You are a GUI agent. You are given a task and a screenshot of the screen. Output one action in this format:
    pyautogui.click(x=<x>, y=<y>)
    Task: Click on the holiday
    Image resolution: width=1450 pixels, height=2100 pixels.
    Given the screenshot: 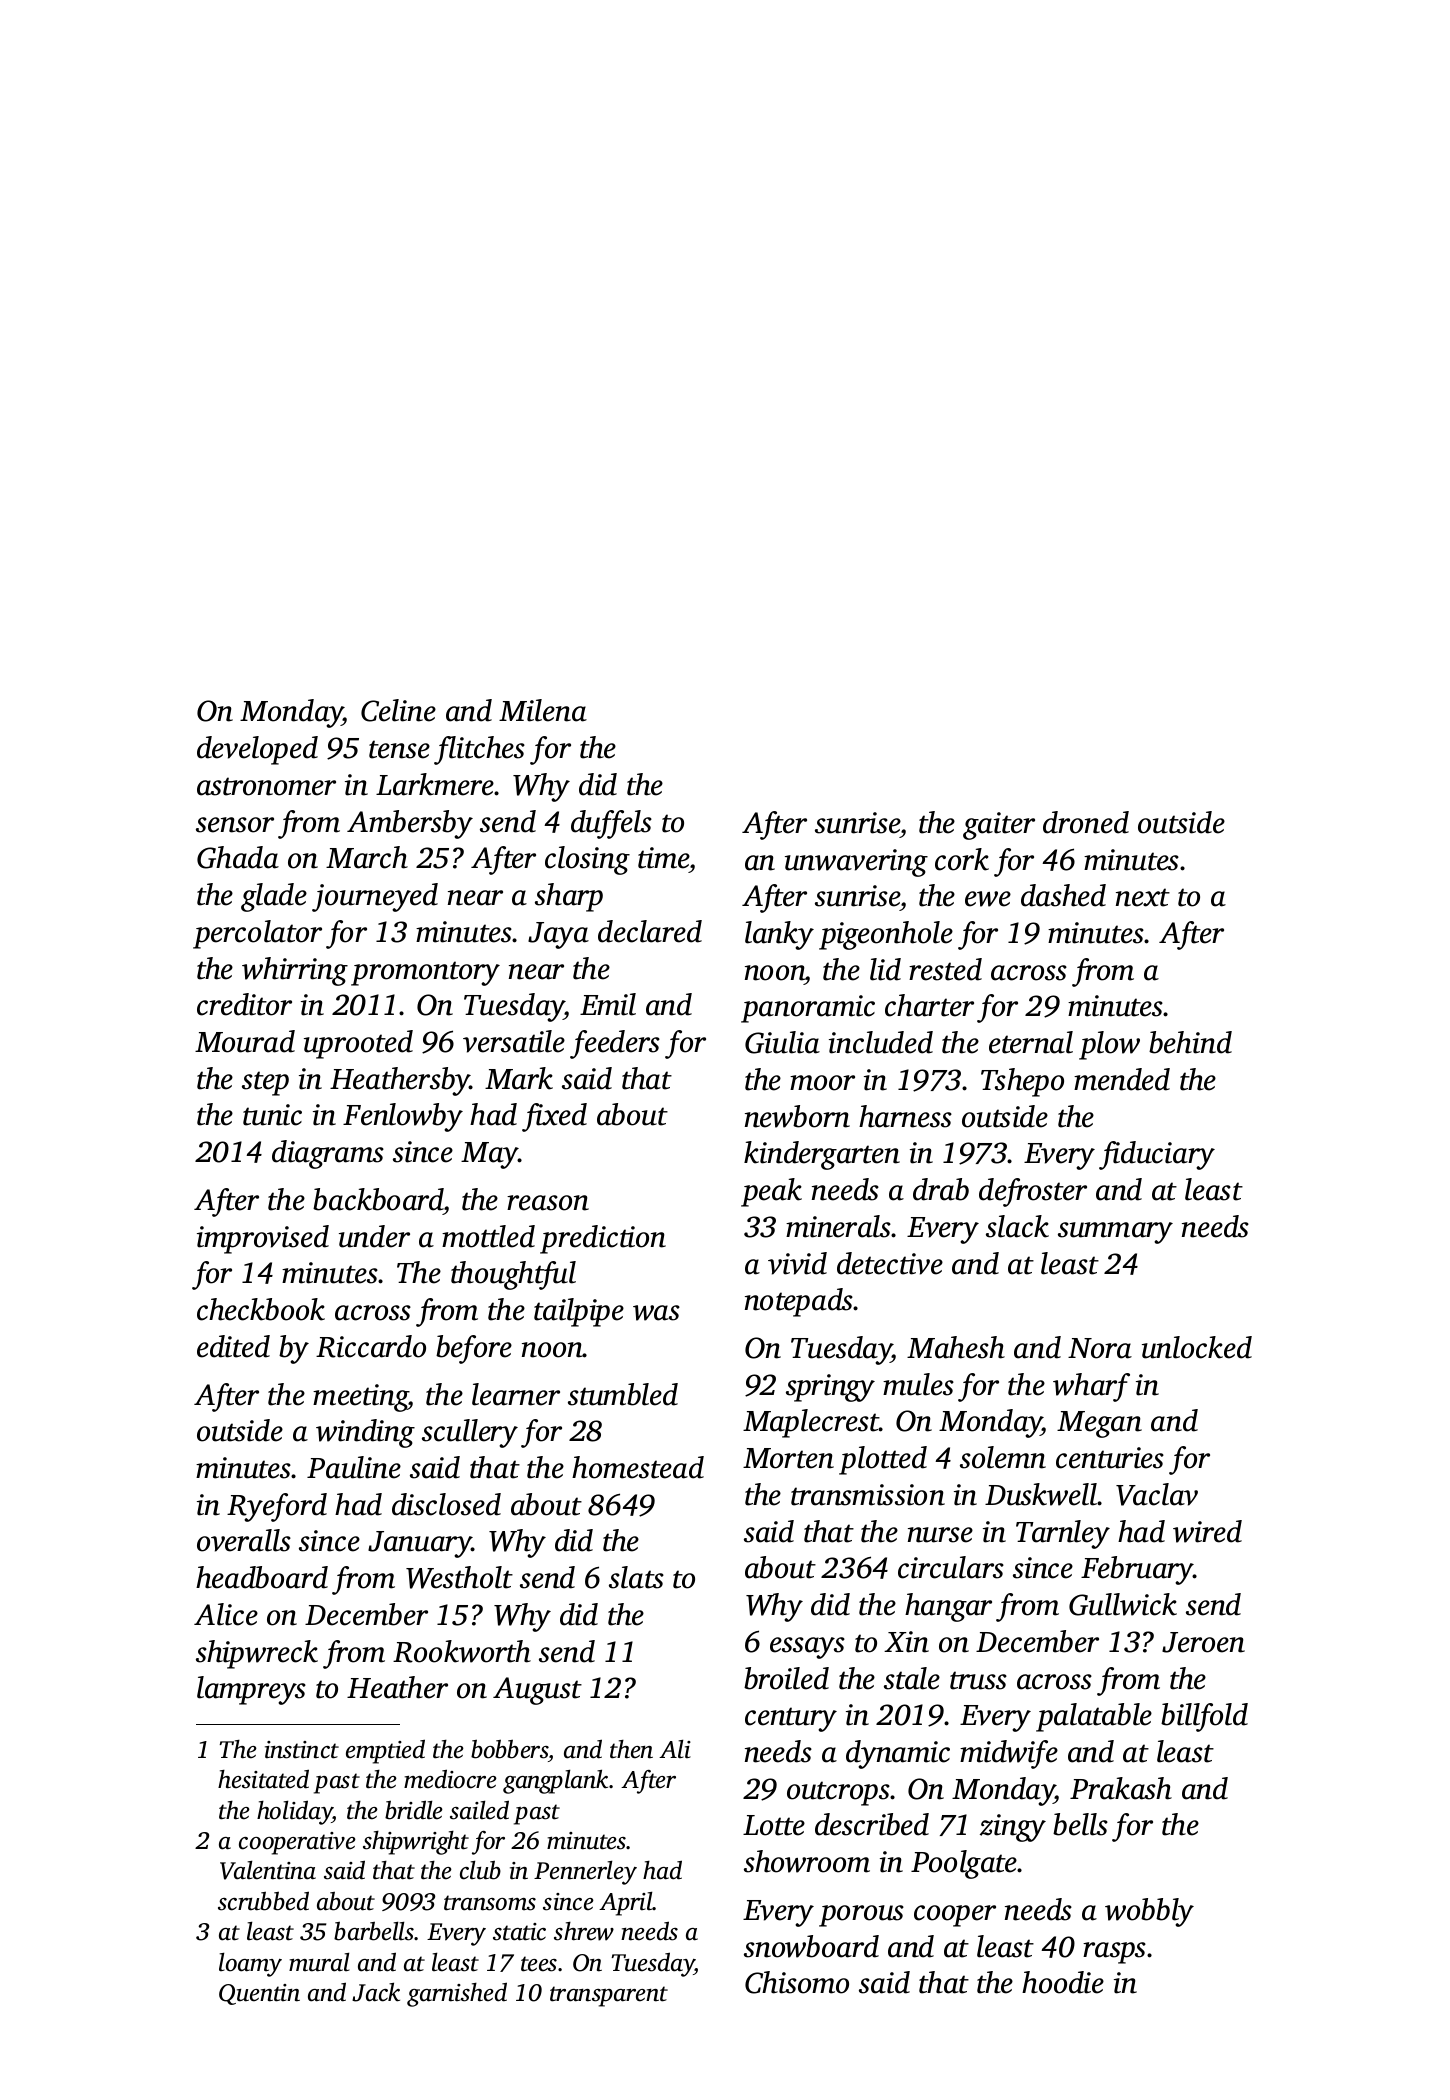 What is the action you would take?
    pyautogui.click(x=295, y=1812)
